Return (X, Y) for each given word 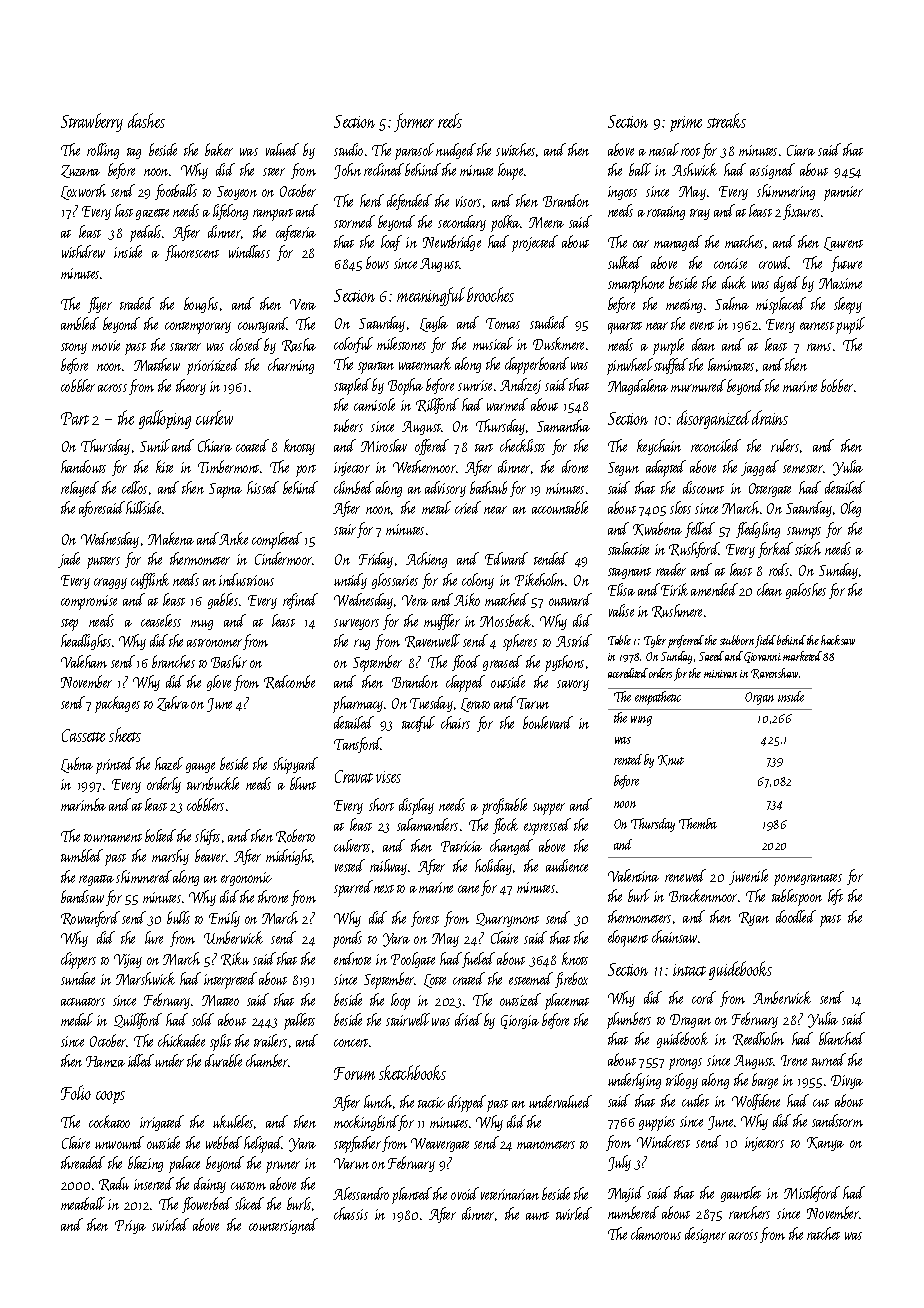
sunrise (475, 385)
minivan (720, 674)
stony (74, 348)
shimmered (144, 876)
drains (770, 417)
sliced (249, 1203)
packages (117, 704)
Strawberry (92, 122)
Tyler (655, 641)
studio (348, 149)
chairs (455, 722)
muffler (442, 622)
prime (686, 124)
